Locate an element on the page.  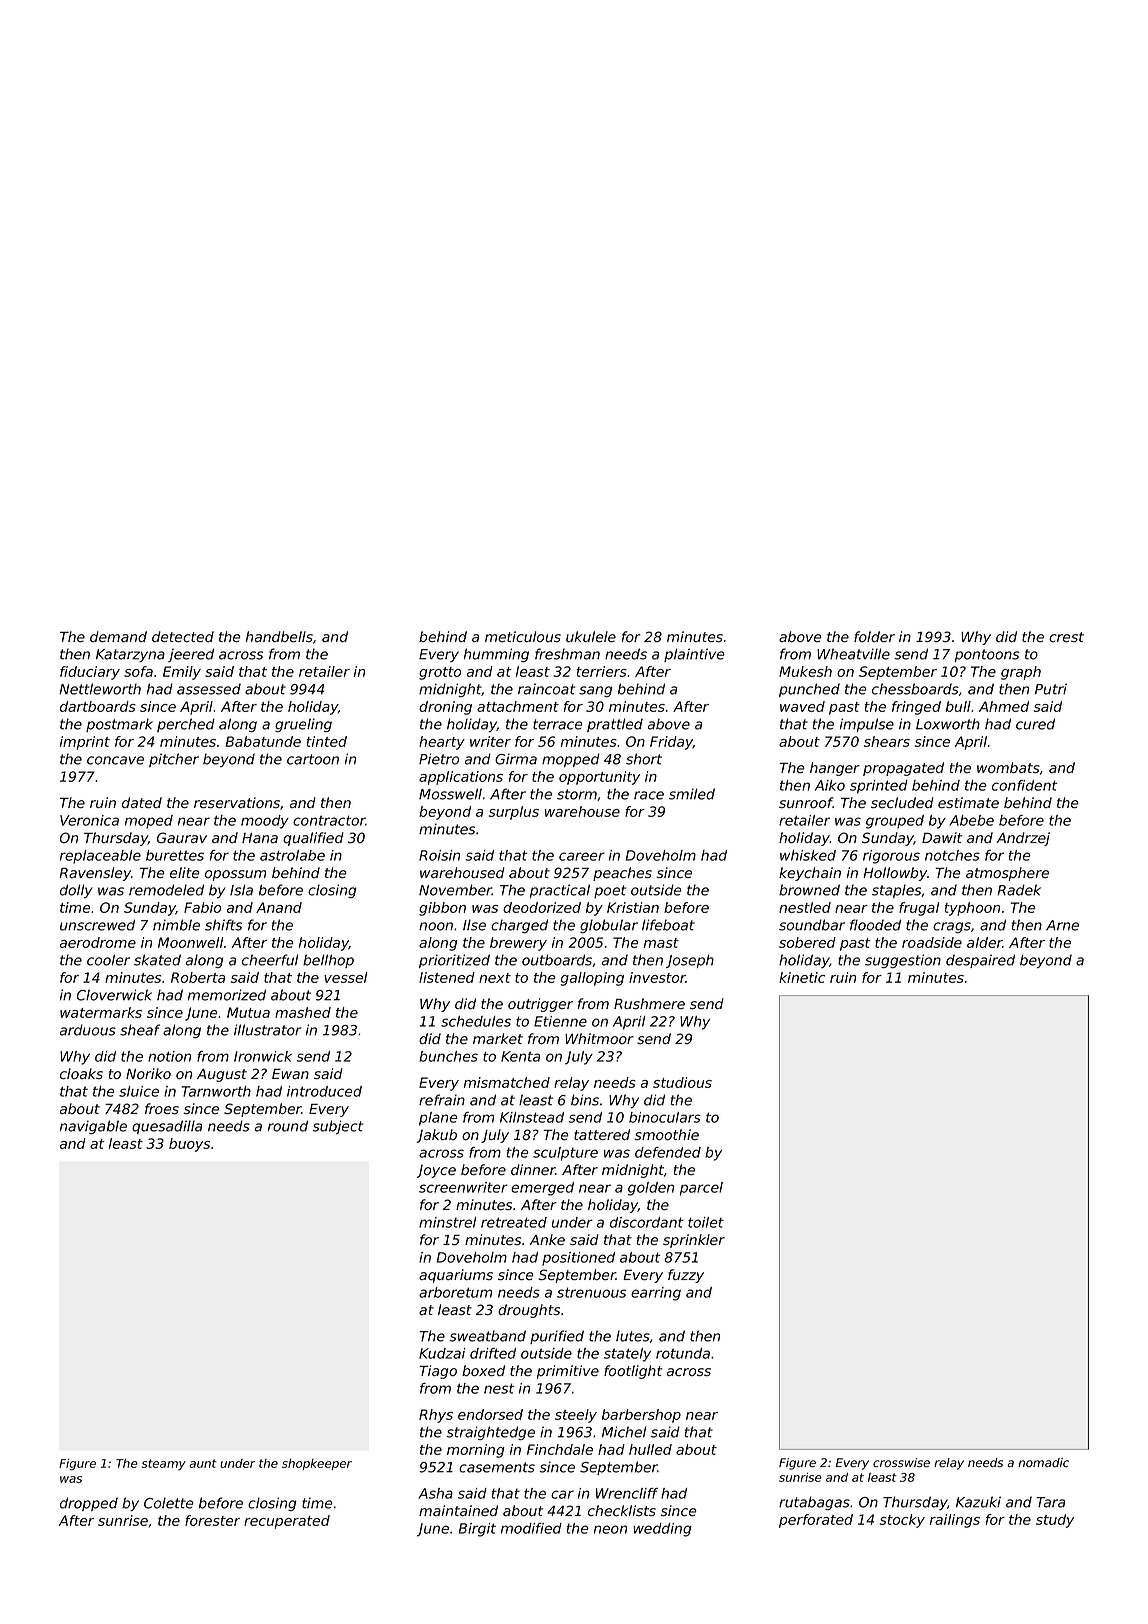
alder is located at coordinates (985, 942).
